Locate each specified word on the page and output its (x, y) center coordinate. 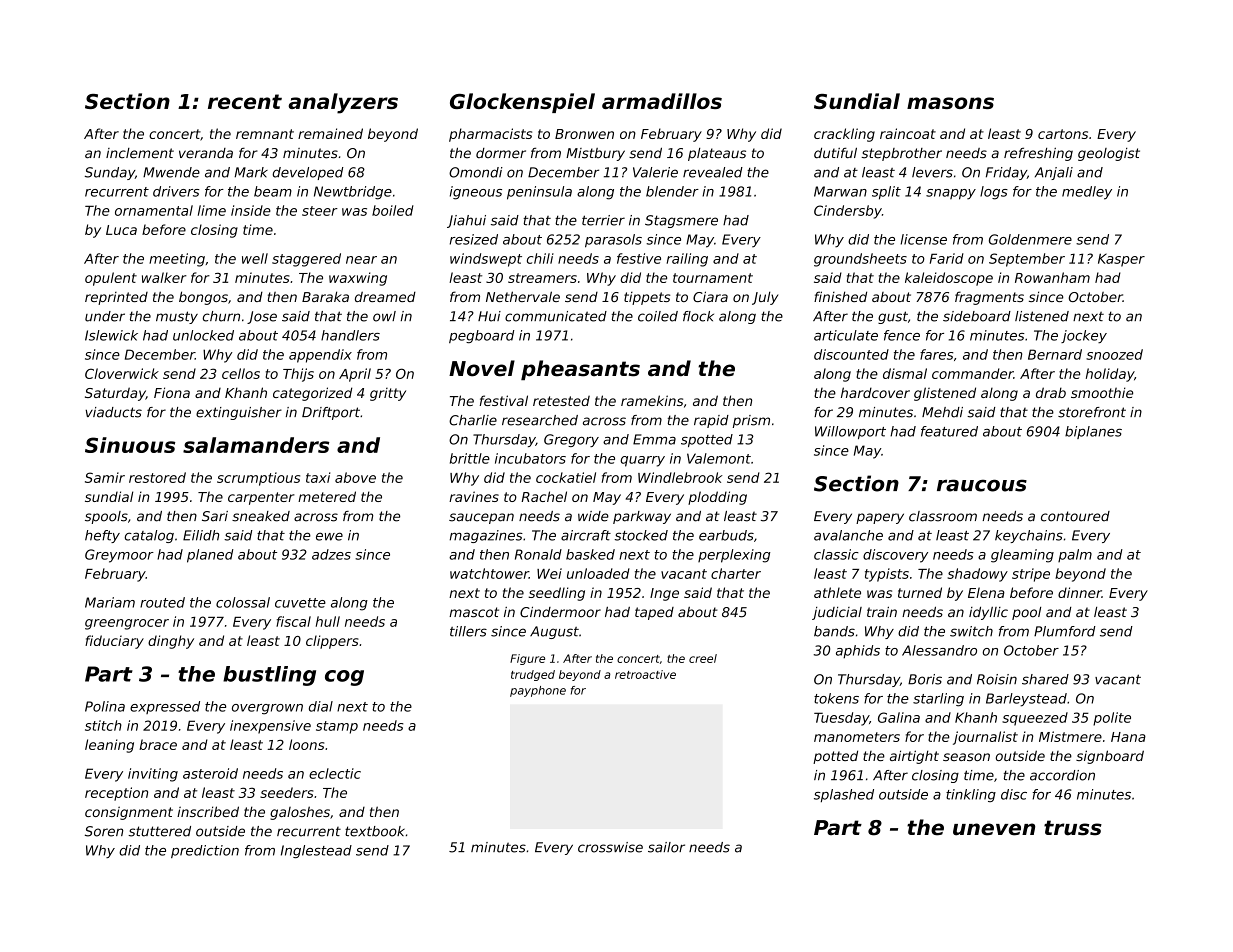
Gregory (571, 440)
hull (328, 621)
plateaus (717, 154)
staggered (306, 260)
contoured (1075, 516)
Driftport (331, 413)
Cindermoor (560, 612)
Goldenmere (1030, 239)
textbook (375, 831)
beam (273, 191)
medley (1087, 193)
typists (887, 575)
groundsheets (860, 260)
